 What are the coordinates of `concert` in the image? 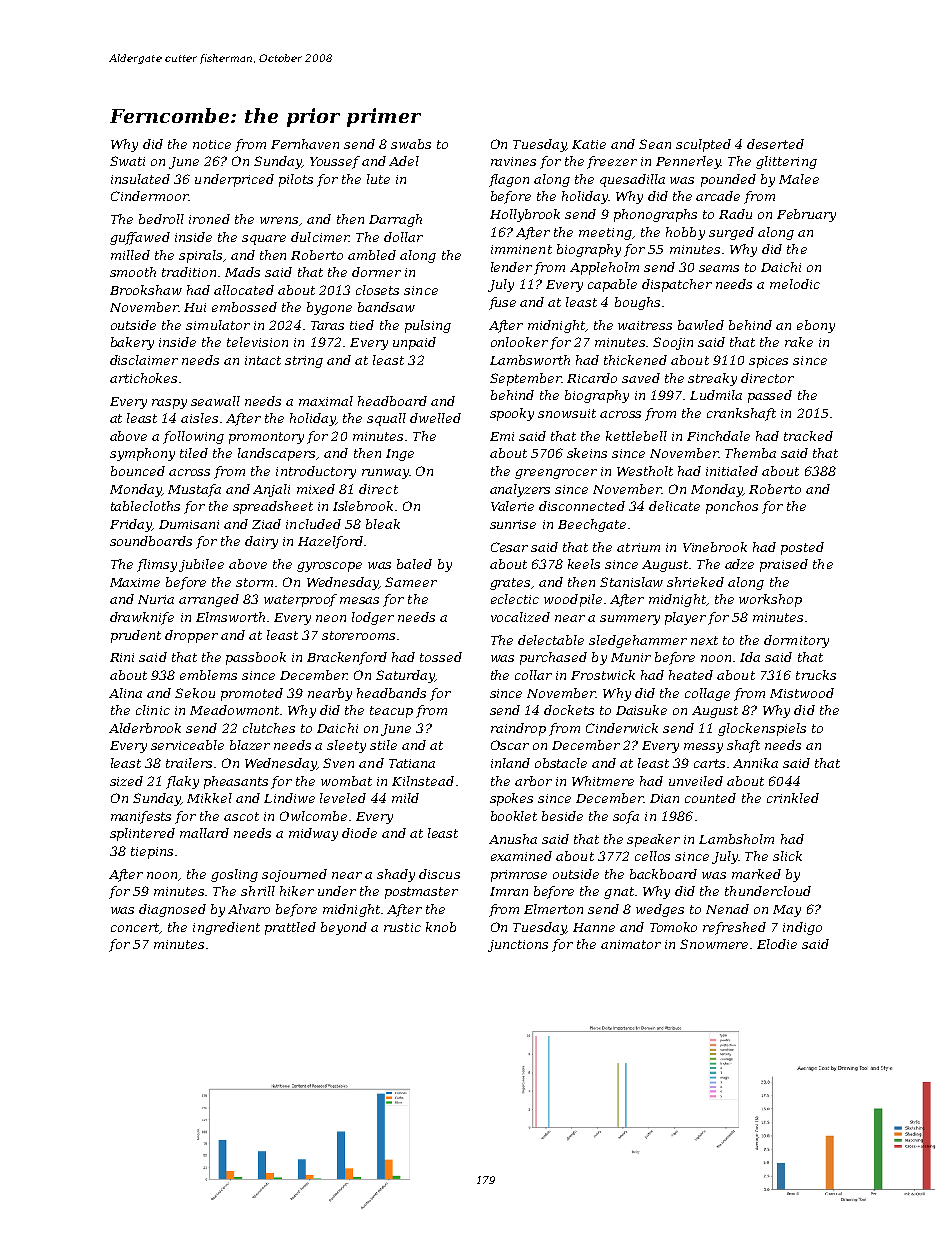 It's located at (135, 927).
